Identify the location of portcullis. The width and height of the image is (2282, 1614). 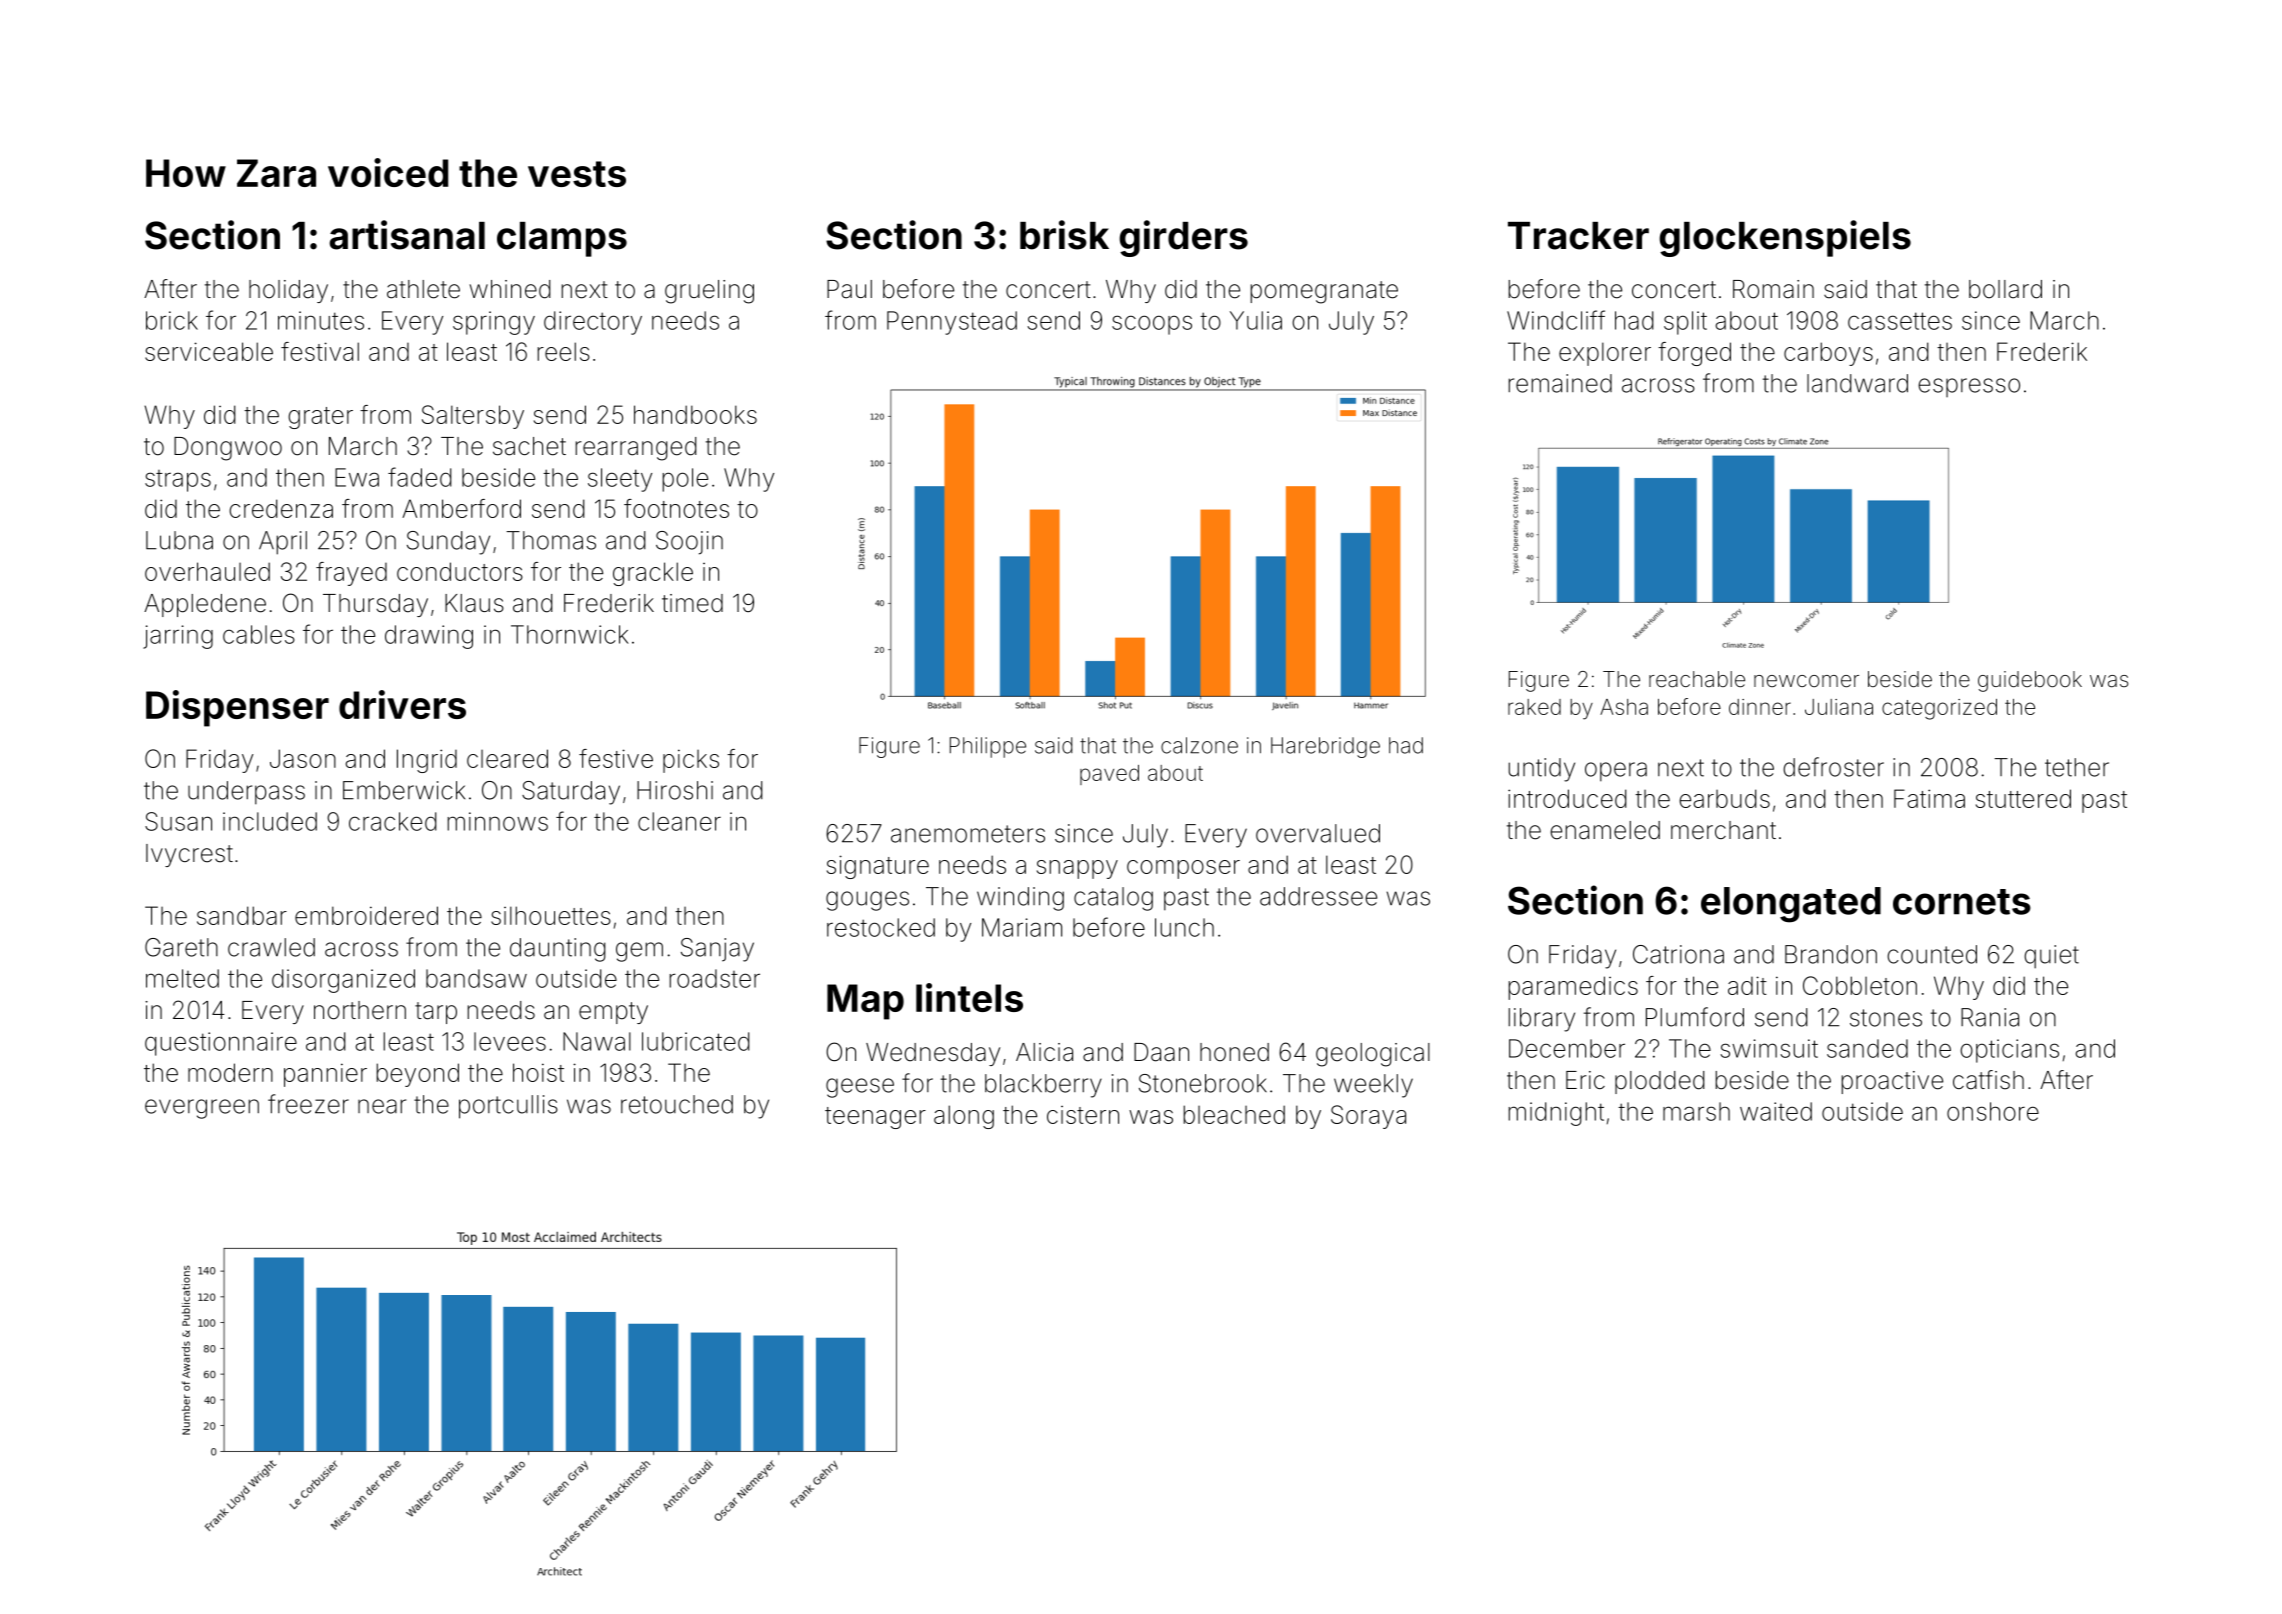
(508, 1107).
